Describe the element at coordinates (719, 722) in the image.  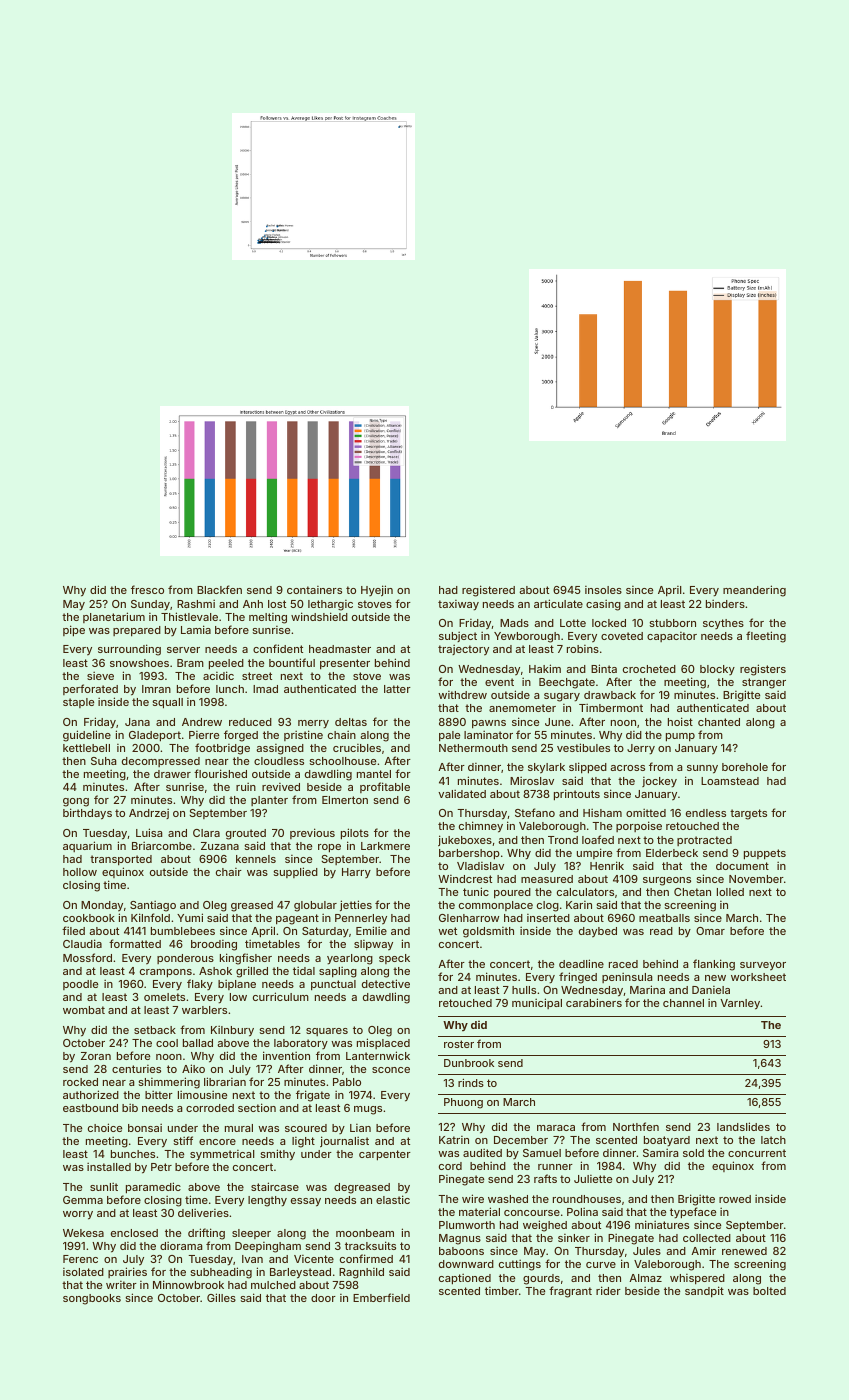
I see `chanted` at that location.
